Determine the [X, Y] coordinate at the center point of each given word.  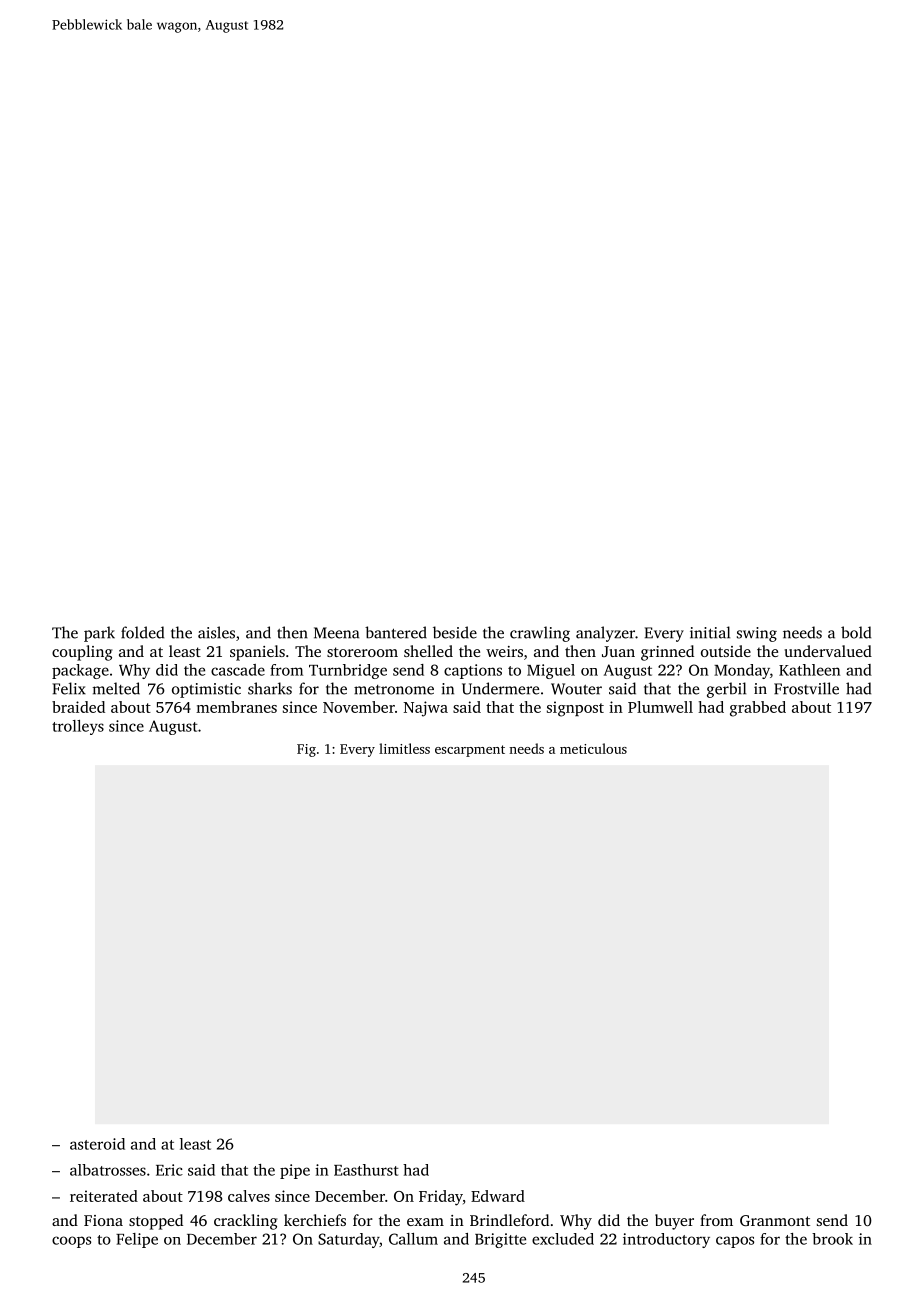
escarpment [470, 751]
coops [71, 1242]
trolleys [78, 727]
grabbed [758, 709]
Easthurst [366, 1170]
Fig [306, 750]
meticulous [593, 748]
